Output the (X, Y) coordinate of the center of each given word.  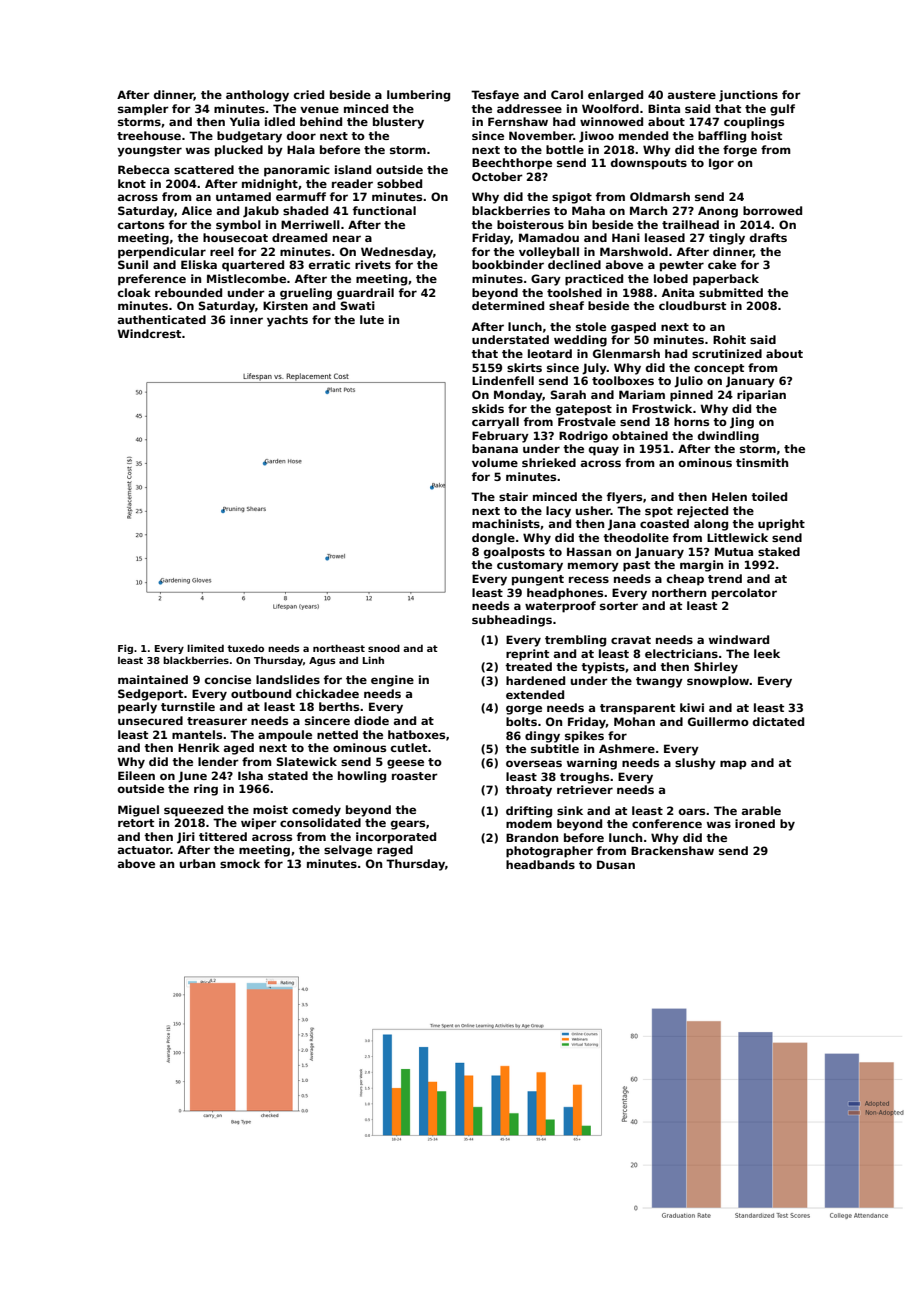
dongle (493, 539)
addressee (529, 108)
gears (408, 825)
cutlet (409, 747)
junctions (748, 96)
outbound (261, 693)
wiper (259, 824)
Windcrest (149, 333)
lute (372, 319)
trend (725, 578)
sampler (143, 110)
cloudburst (692, 305)
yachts (287, 321)
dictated (778, 721)
